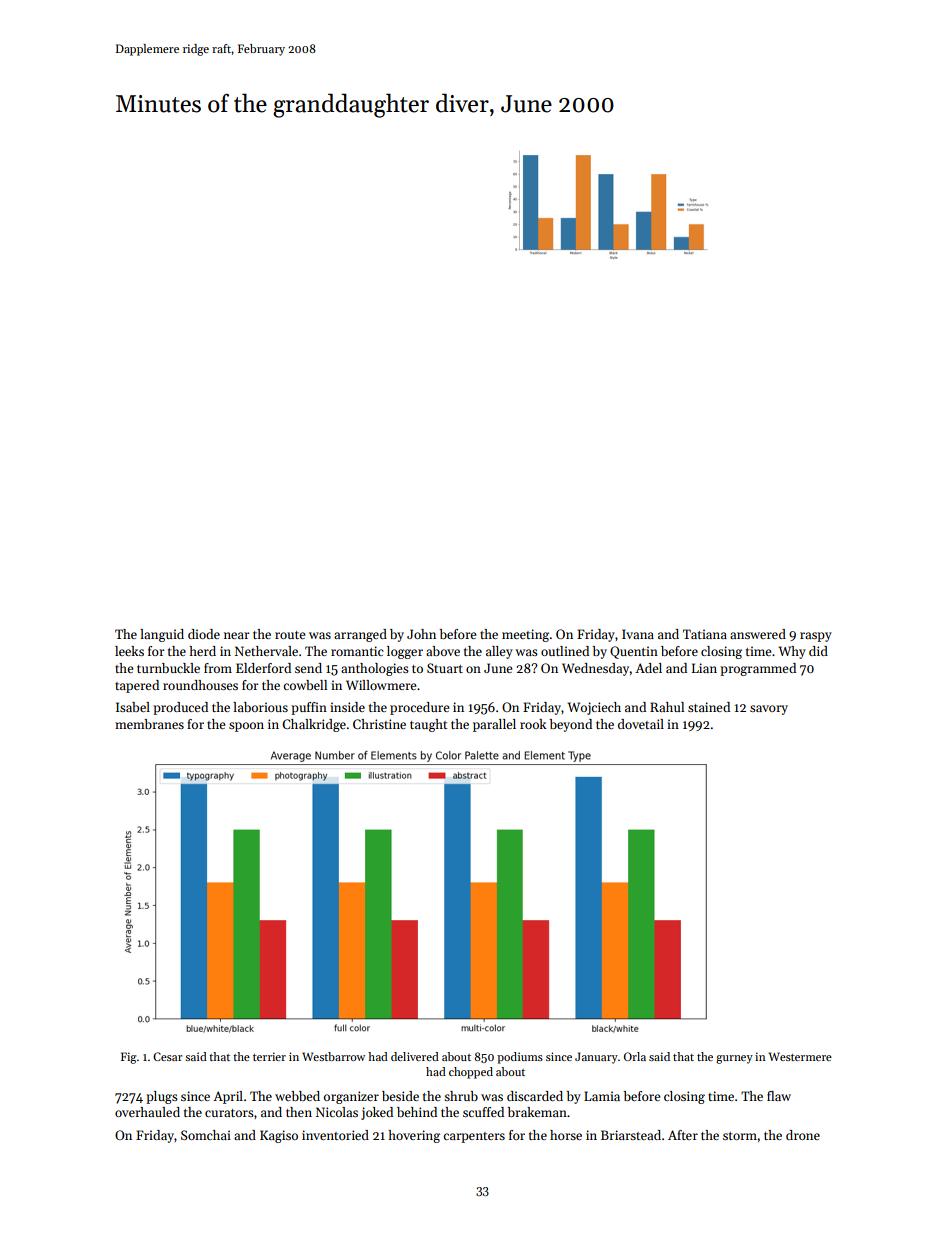 The height and width of the screenshot is (1233, 952). Describe the element at coordinates (520, 1058) in the screenshot. I see `podiums` at that location.
